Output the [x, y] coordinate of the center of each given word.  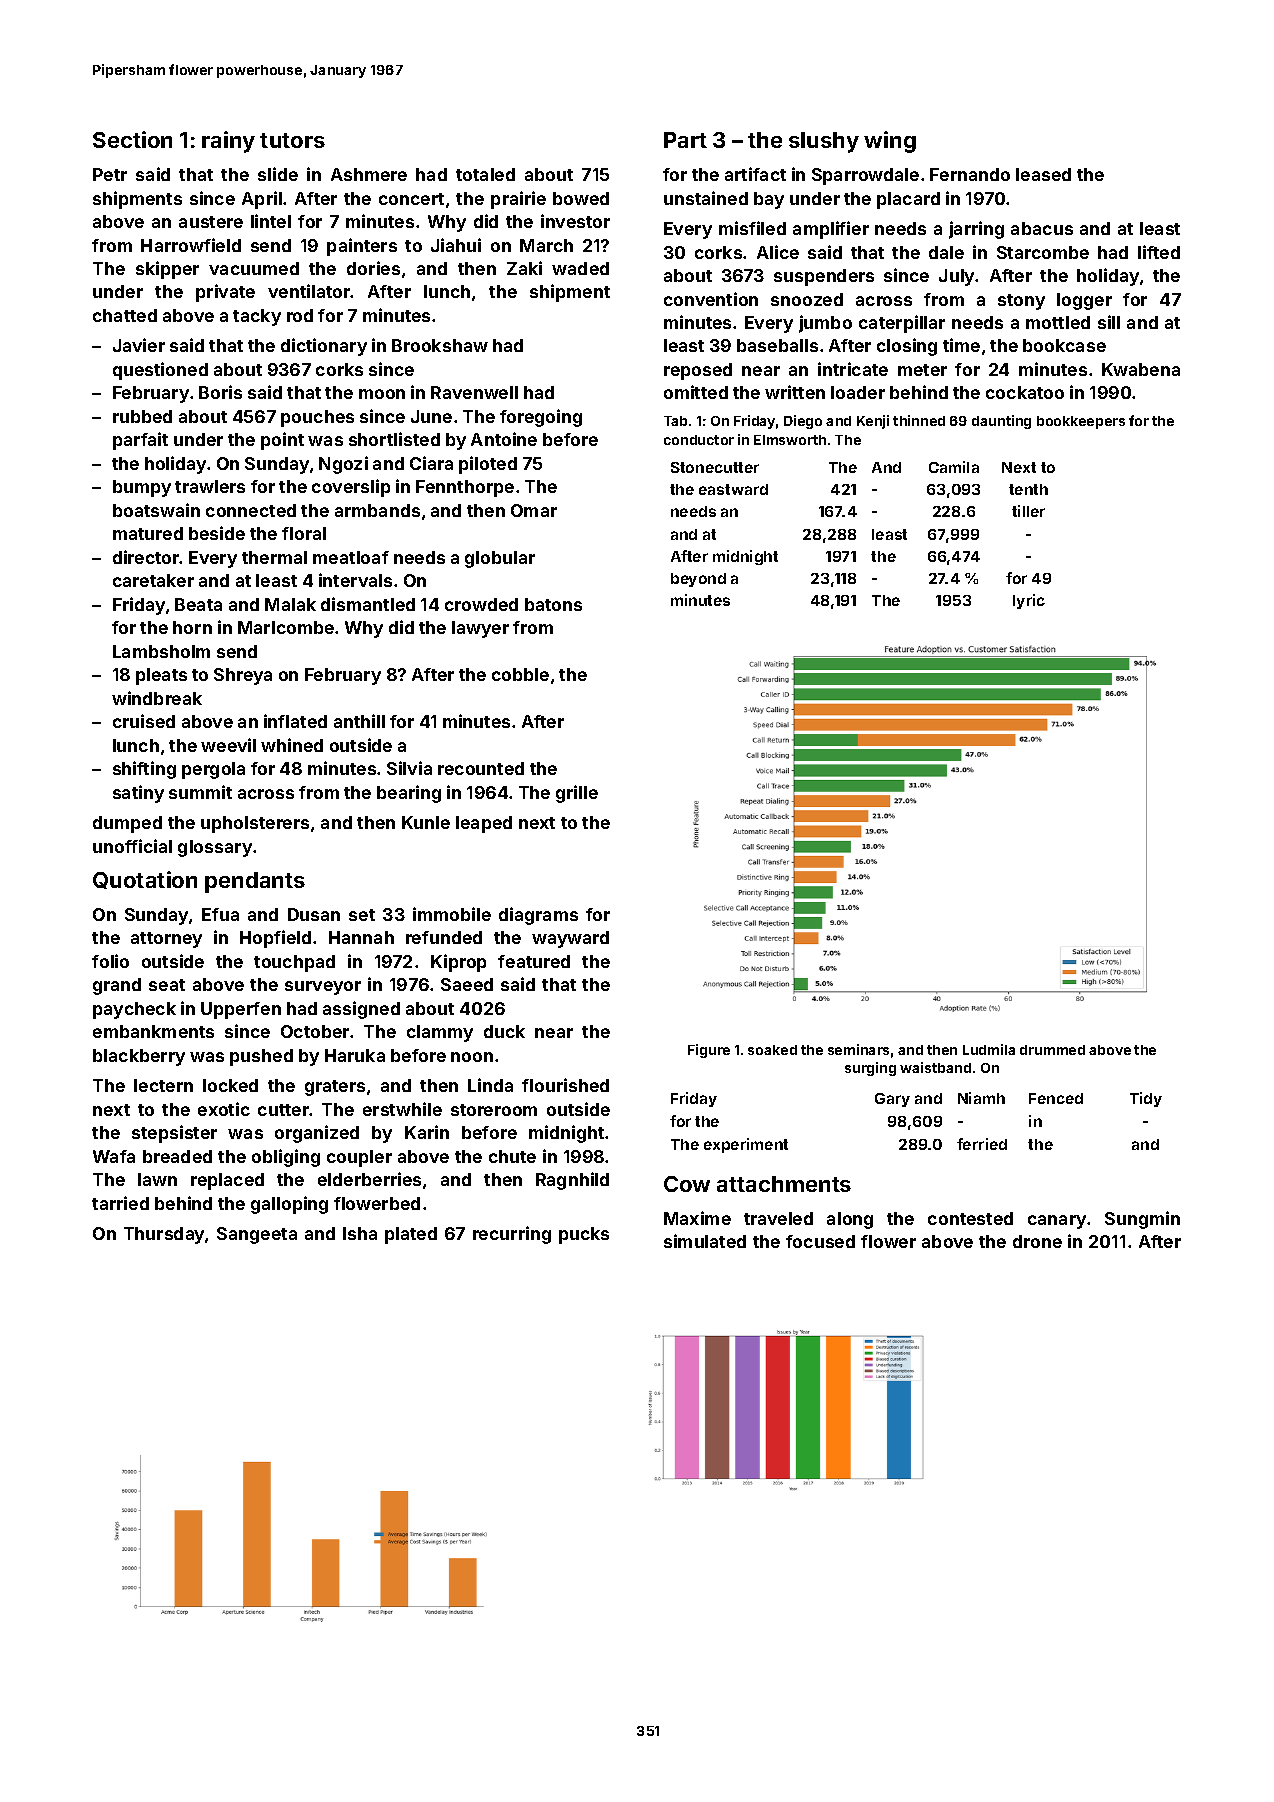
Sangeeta [257, 1235]
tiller [1028, 511]
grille [577, 794]
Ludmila [989, 1049]
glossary [215, 848]
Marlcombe [286, 627]
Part [685, 140]
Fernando [970, 174]
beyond [698, 580]
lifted [1159, 252]
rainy [228, 142]
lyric [1029, 601]
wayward [570, 939]
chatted [125, 315]
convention [711, 299]
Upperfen [241, 1010]
